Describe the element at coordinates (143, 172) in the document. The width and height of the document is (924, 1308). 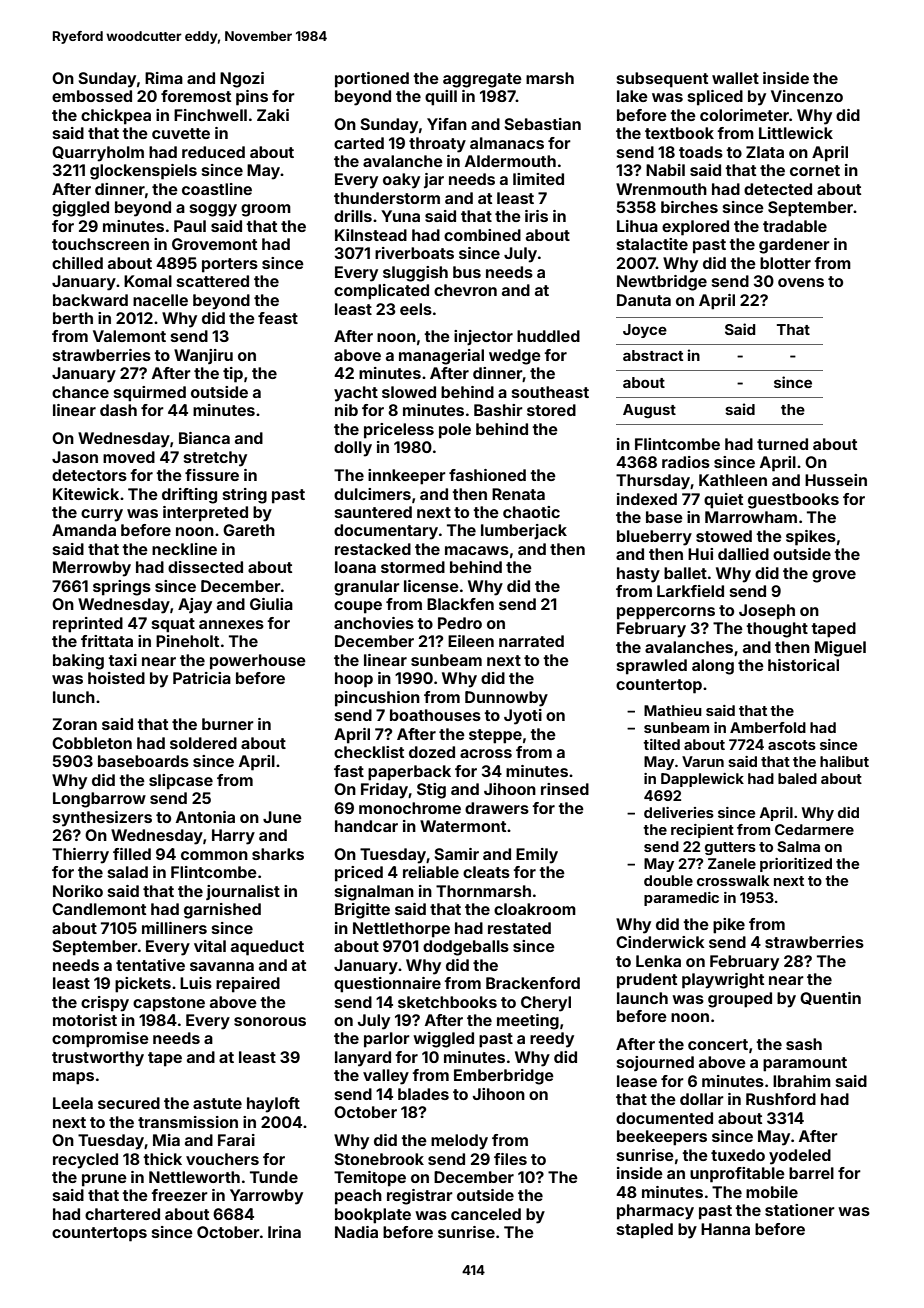
I see `glockenspiels` at that location.
